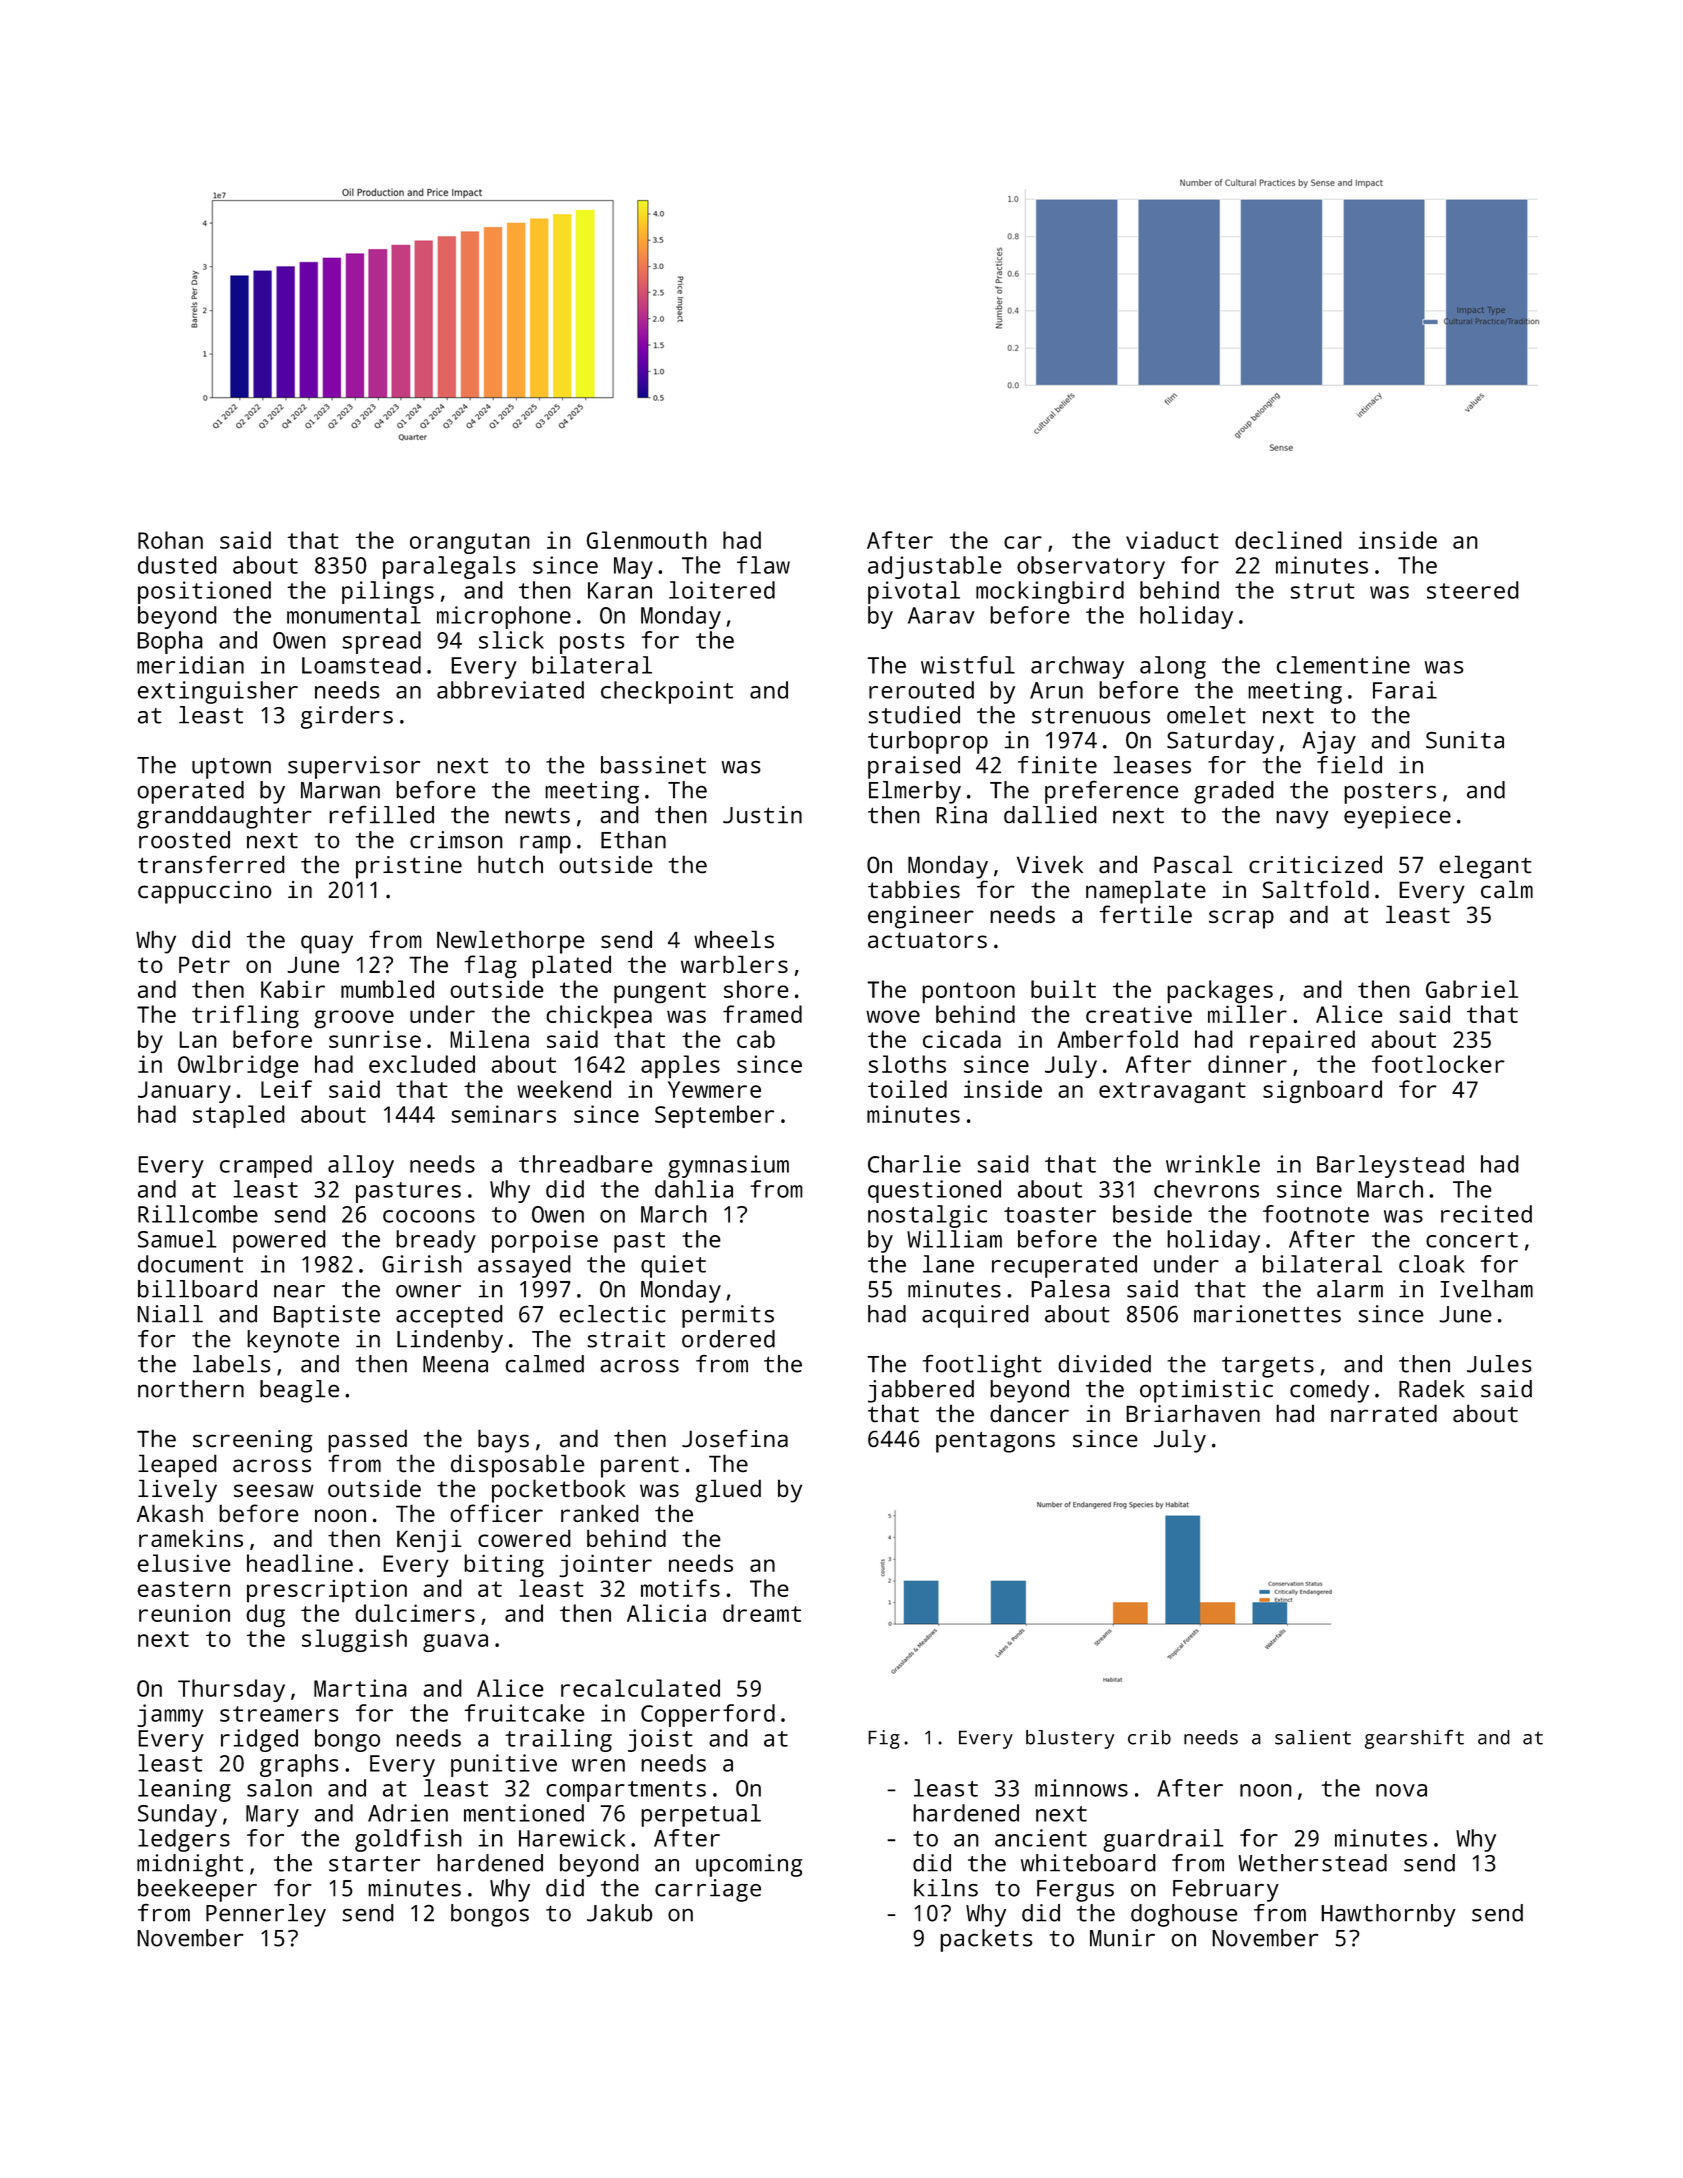 Image resolution: width=1683 pixels, height=2178 pixels. Describe the element at coordinates (1288, 540) in the screenshot. I see `declined` at that location.
